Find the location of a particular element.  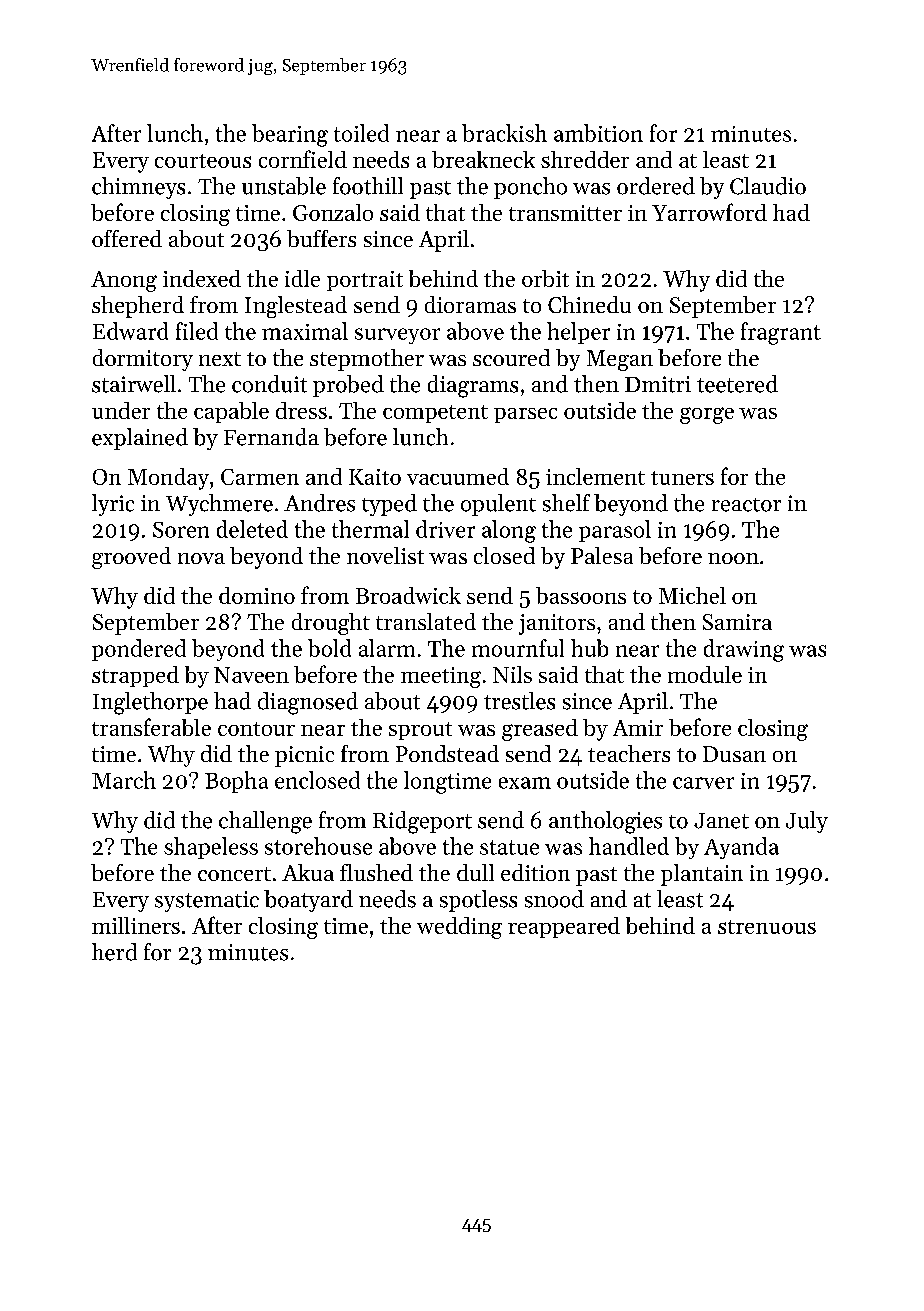

toiled is located at coordinates (361, 133).
